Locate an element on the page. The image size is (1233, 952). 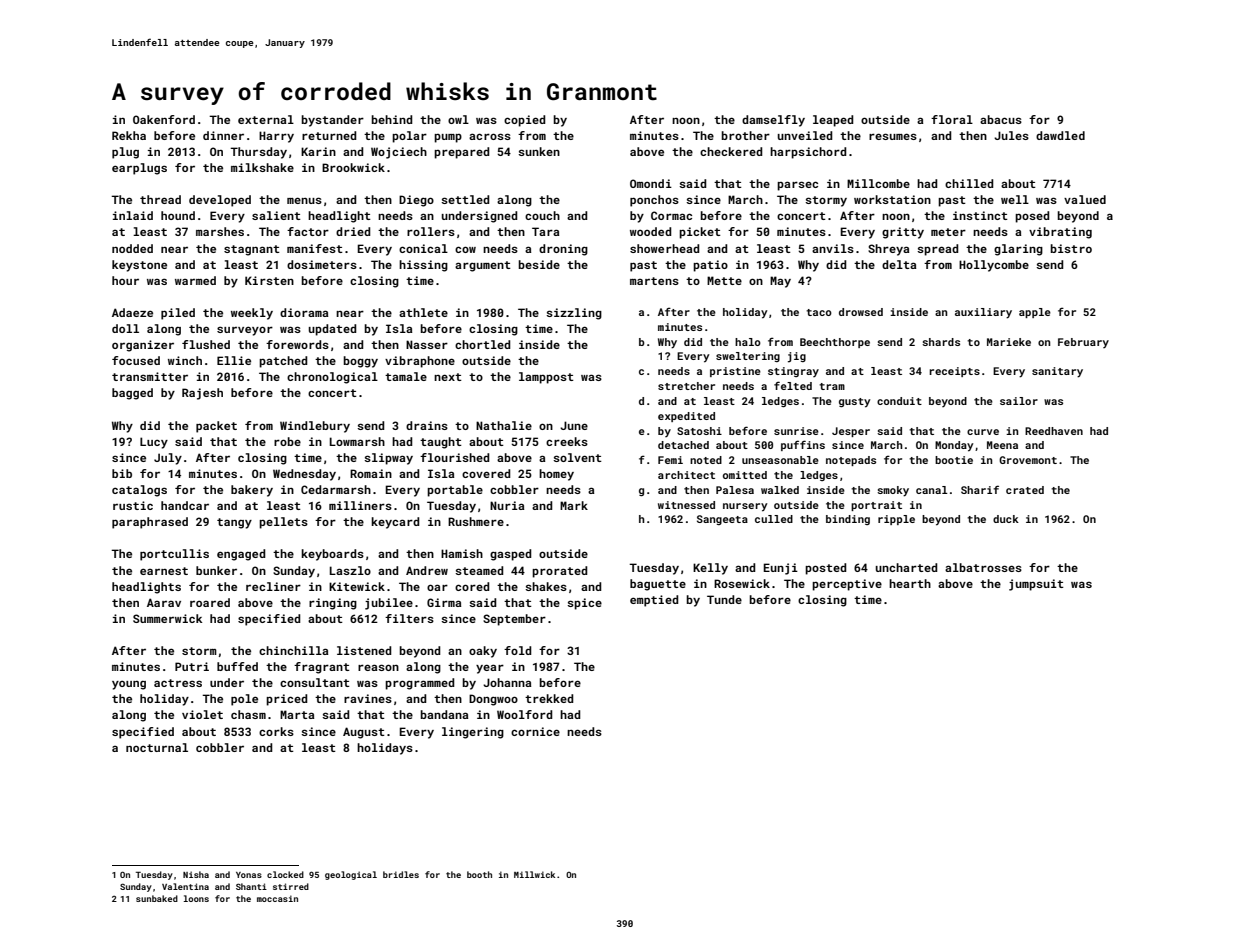
Sangeeta is located at coordinates (722, 520).
